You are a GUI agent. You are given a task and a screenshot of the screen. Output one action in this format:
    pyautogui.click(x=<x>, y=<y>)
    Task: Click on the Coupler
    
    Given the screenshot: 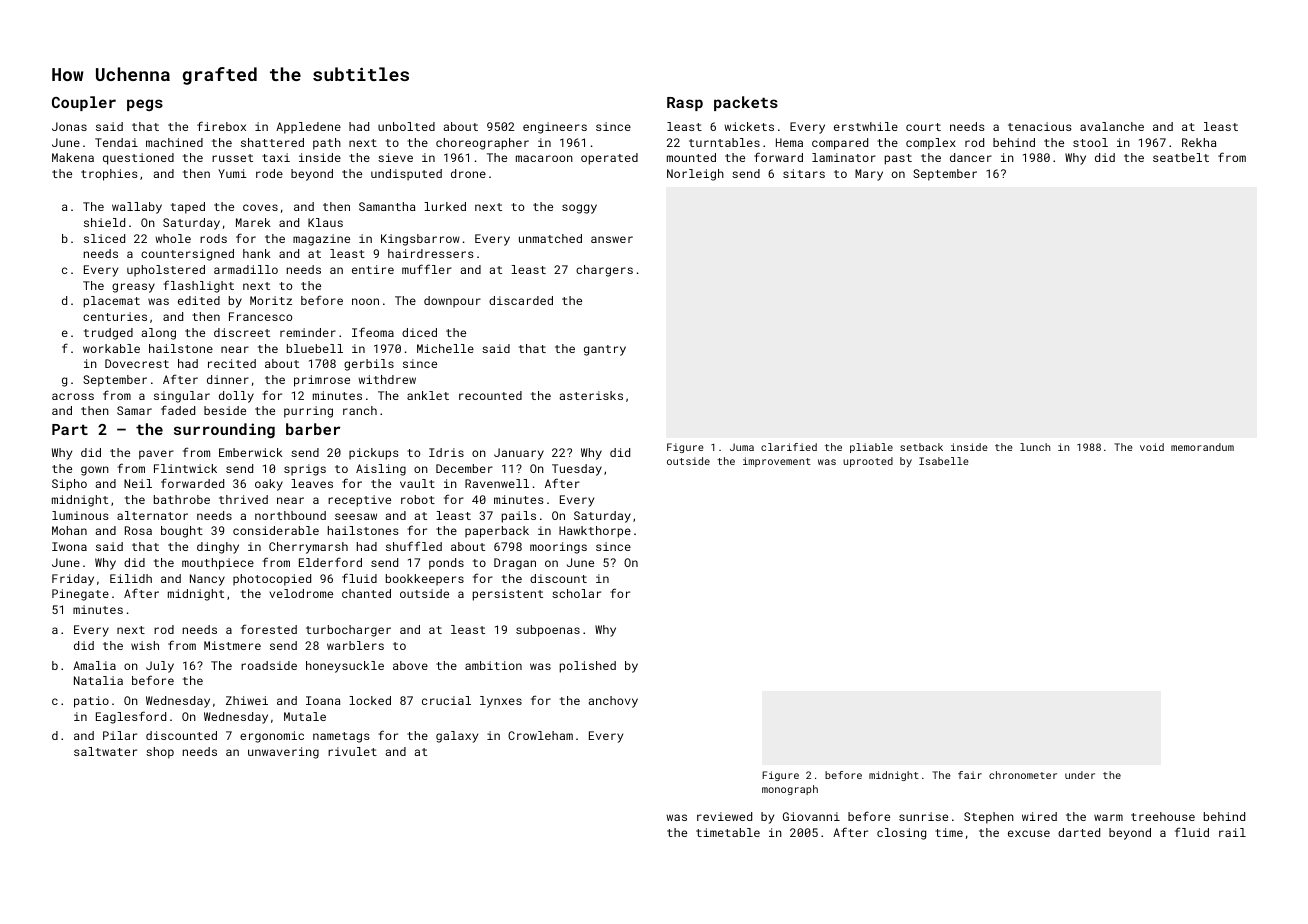 What is the action you would take?
    pyautogui.click(x=84, y=103)
